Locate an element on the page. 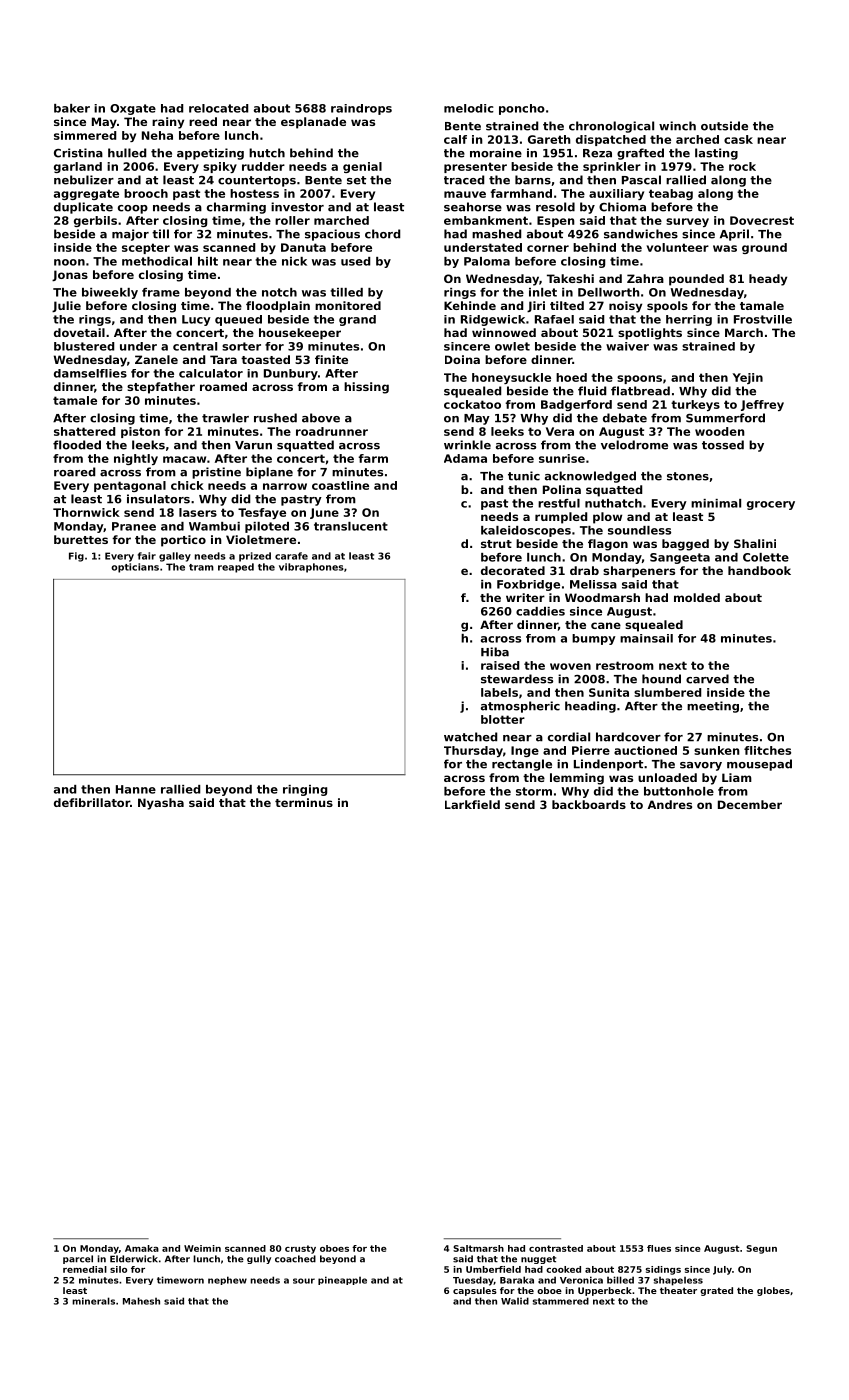  Nyasha is located at coordinates (161, 804).
